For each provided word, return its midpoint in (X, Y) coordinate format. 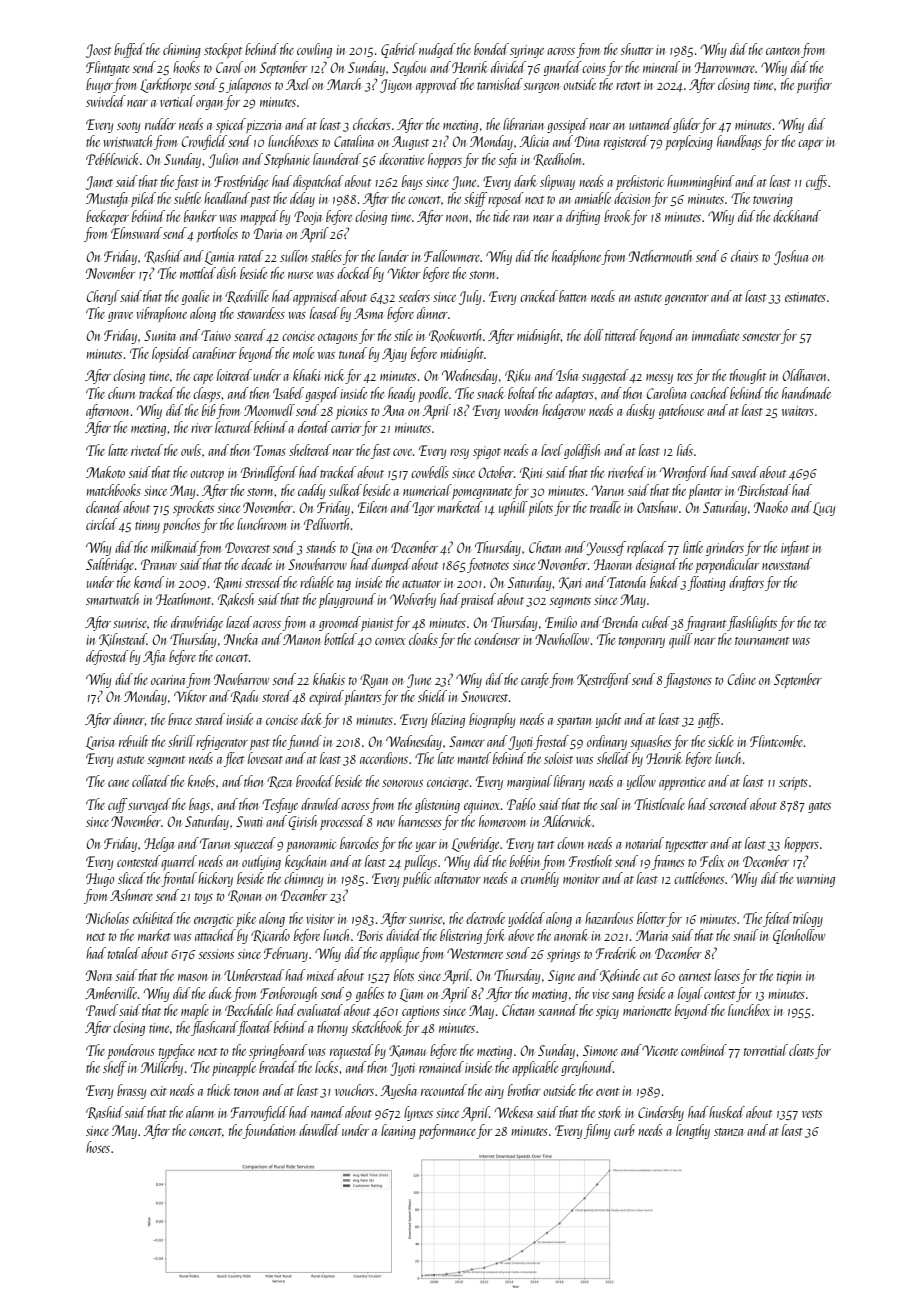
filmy (597, 1131)
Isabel (288, 393)
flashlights (752, 623)
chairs (744, 256)
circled (102, 524)
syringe (527, 51)
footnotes (488, 565)
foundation (269, 1131)
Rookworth (455, 335)
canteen (783, 51)
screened (729, 804)
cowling (314, 50)
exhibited (154, 918)
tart (546, 845)
